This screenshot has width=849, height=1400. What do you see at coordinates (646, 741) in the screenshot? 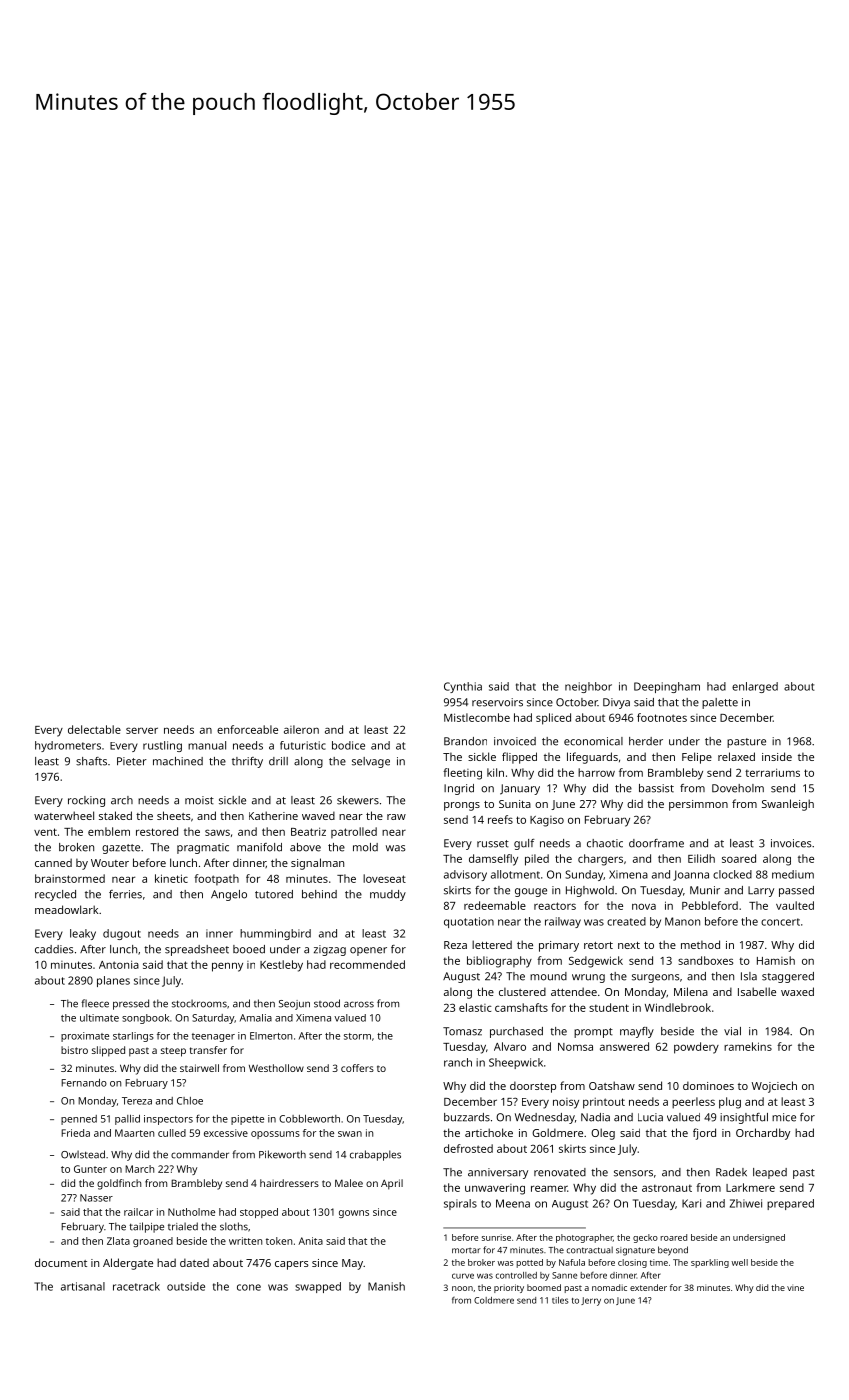
I see `herder` at bounding box center [646, 741].
